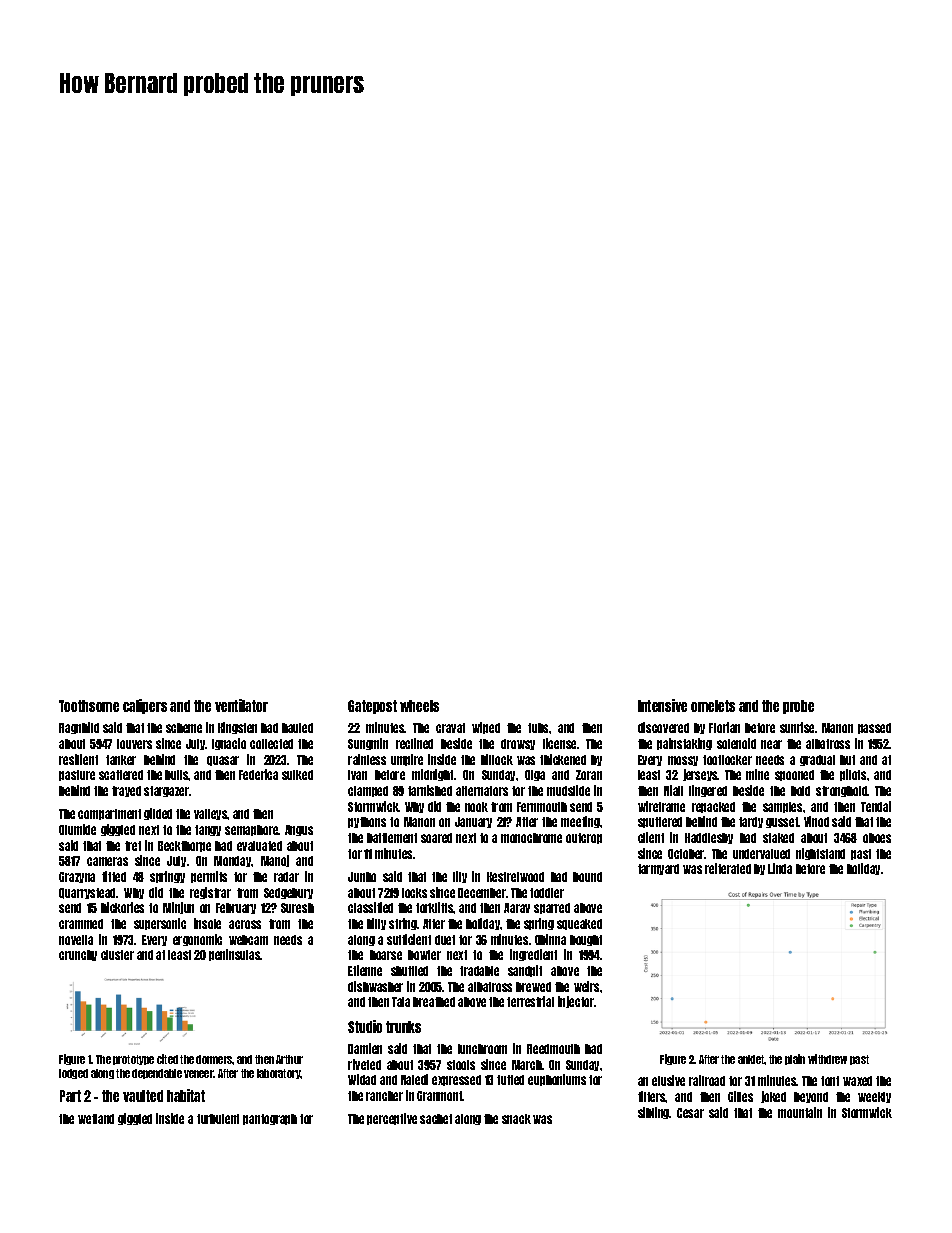 This image has height=1233, width=952. Describe the element at coordinates (79, 728) in the image. I see `Ragnhild` at that location.
